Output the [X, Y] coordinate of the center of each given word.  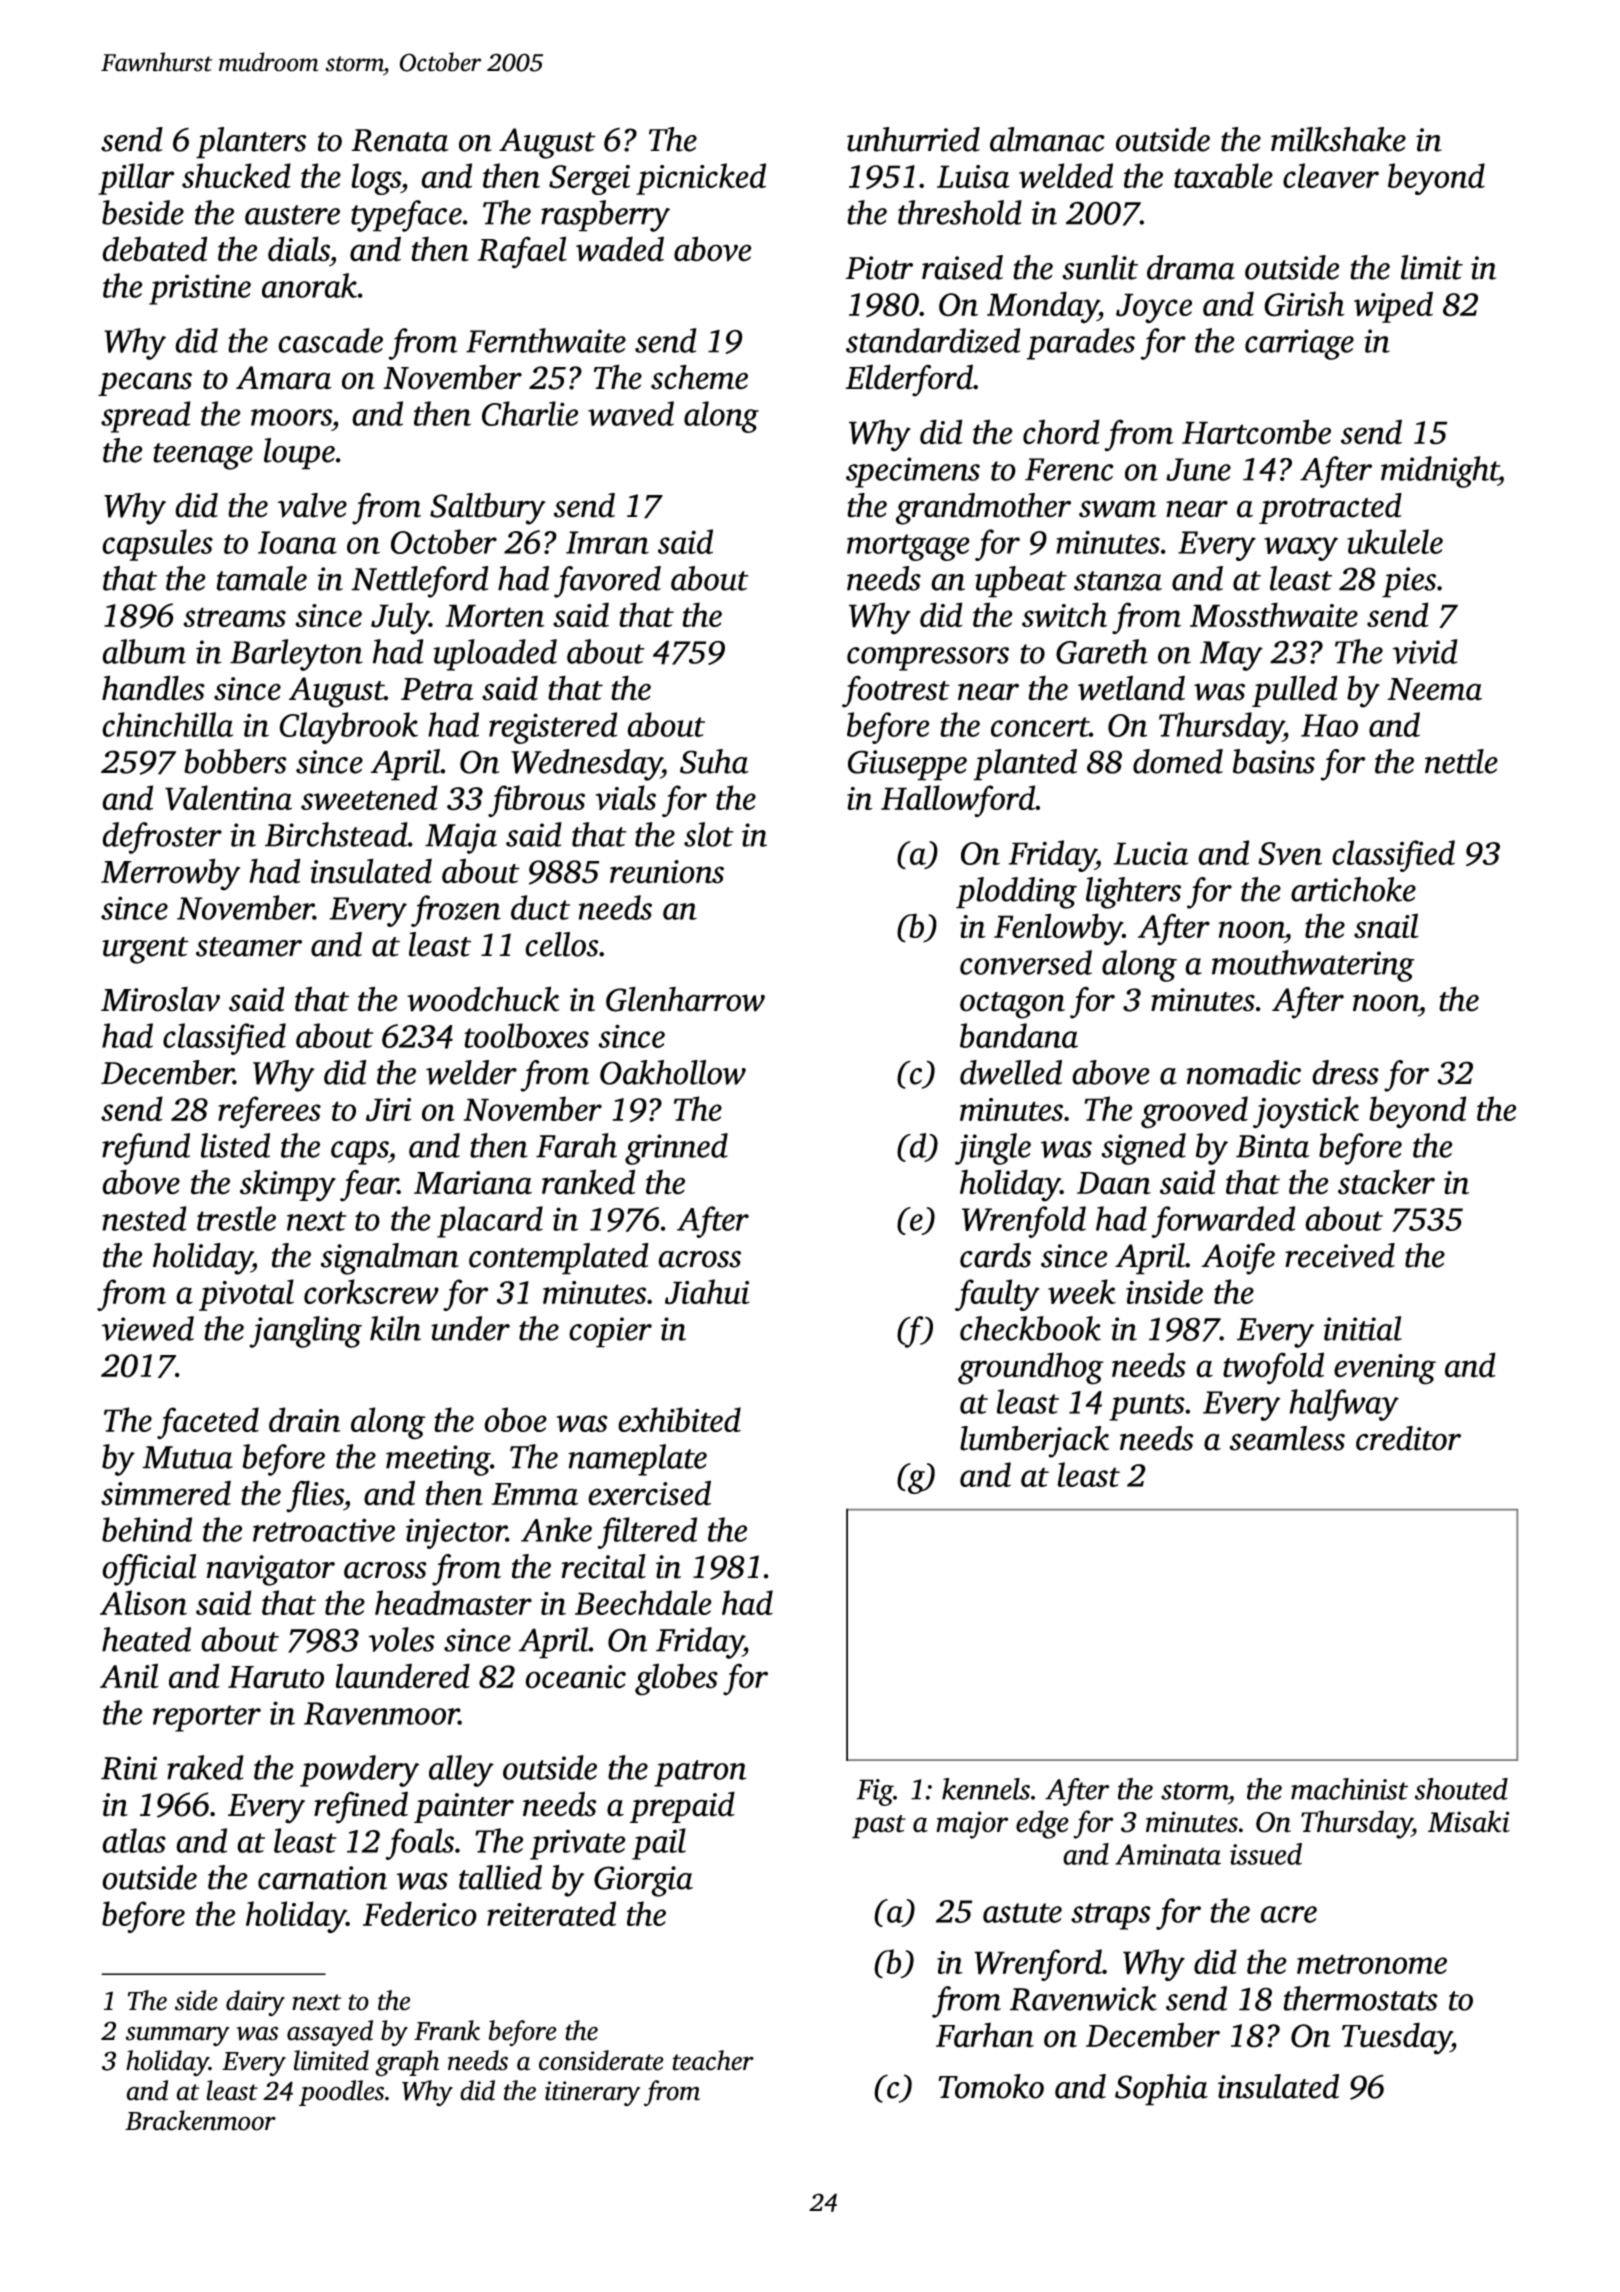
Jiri [388, 1110]
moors [291, 417]
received [1340, 1255]
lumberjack [1034, 1442]
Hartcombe [1256, 432]
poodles [341, 2093]
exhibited [679, 1419]
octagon [1012, 1005]
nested [144, 1218]
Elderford [909, 380]
